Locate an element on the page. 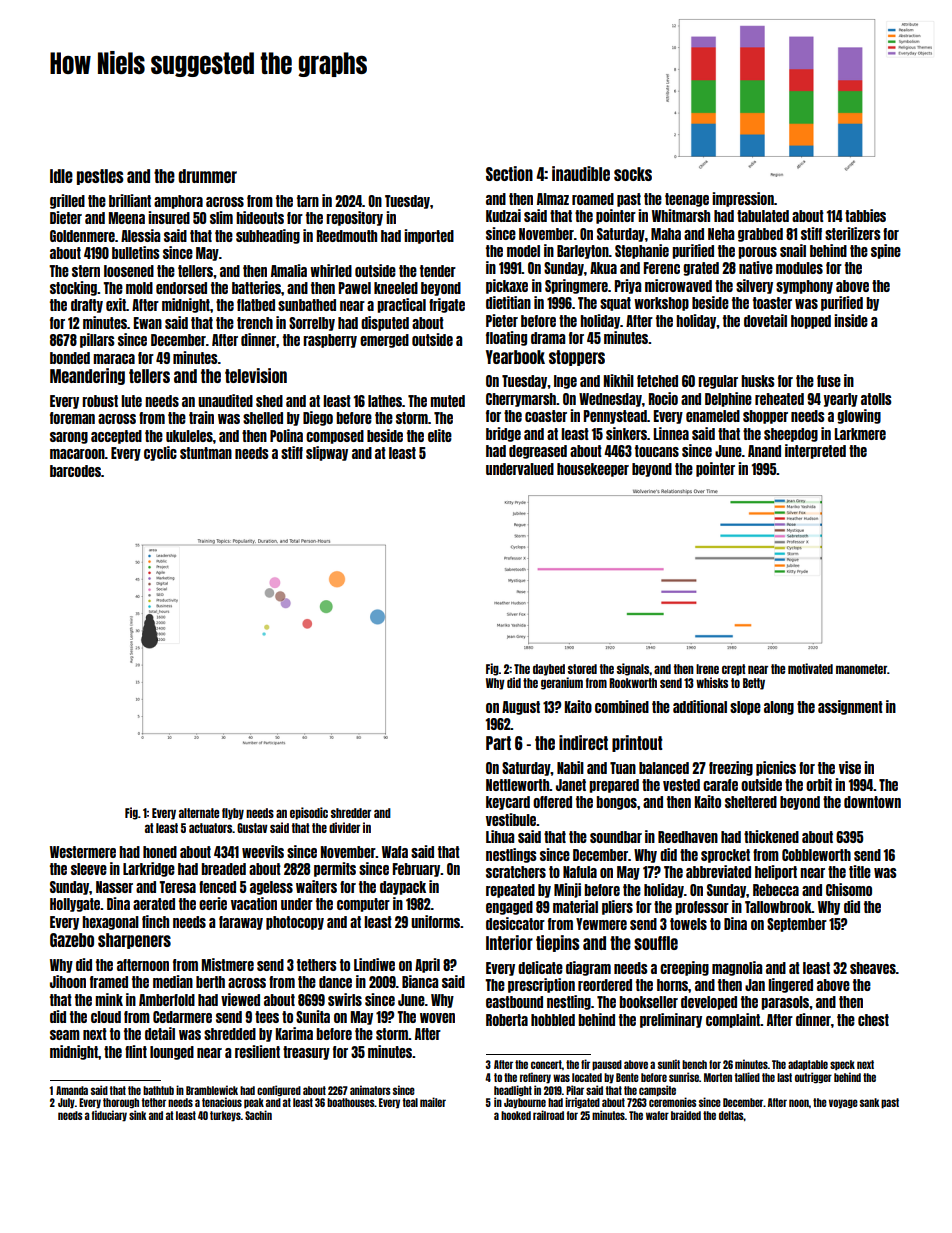  hooked is located at coordinates (516, 1115).
